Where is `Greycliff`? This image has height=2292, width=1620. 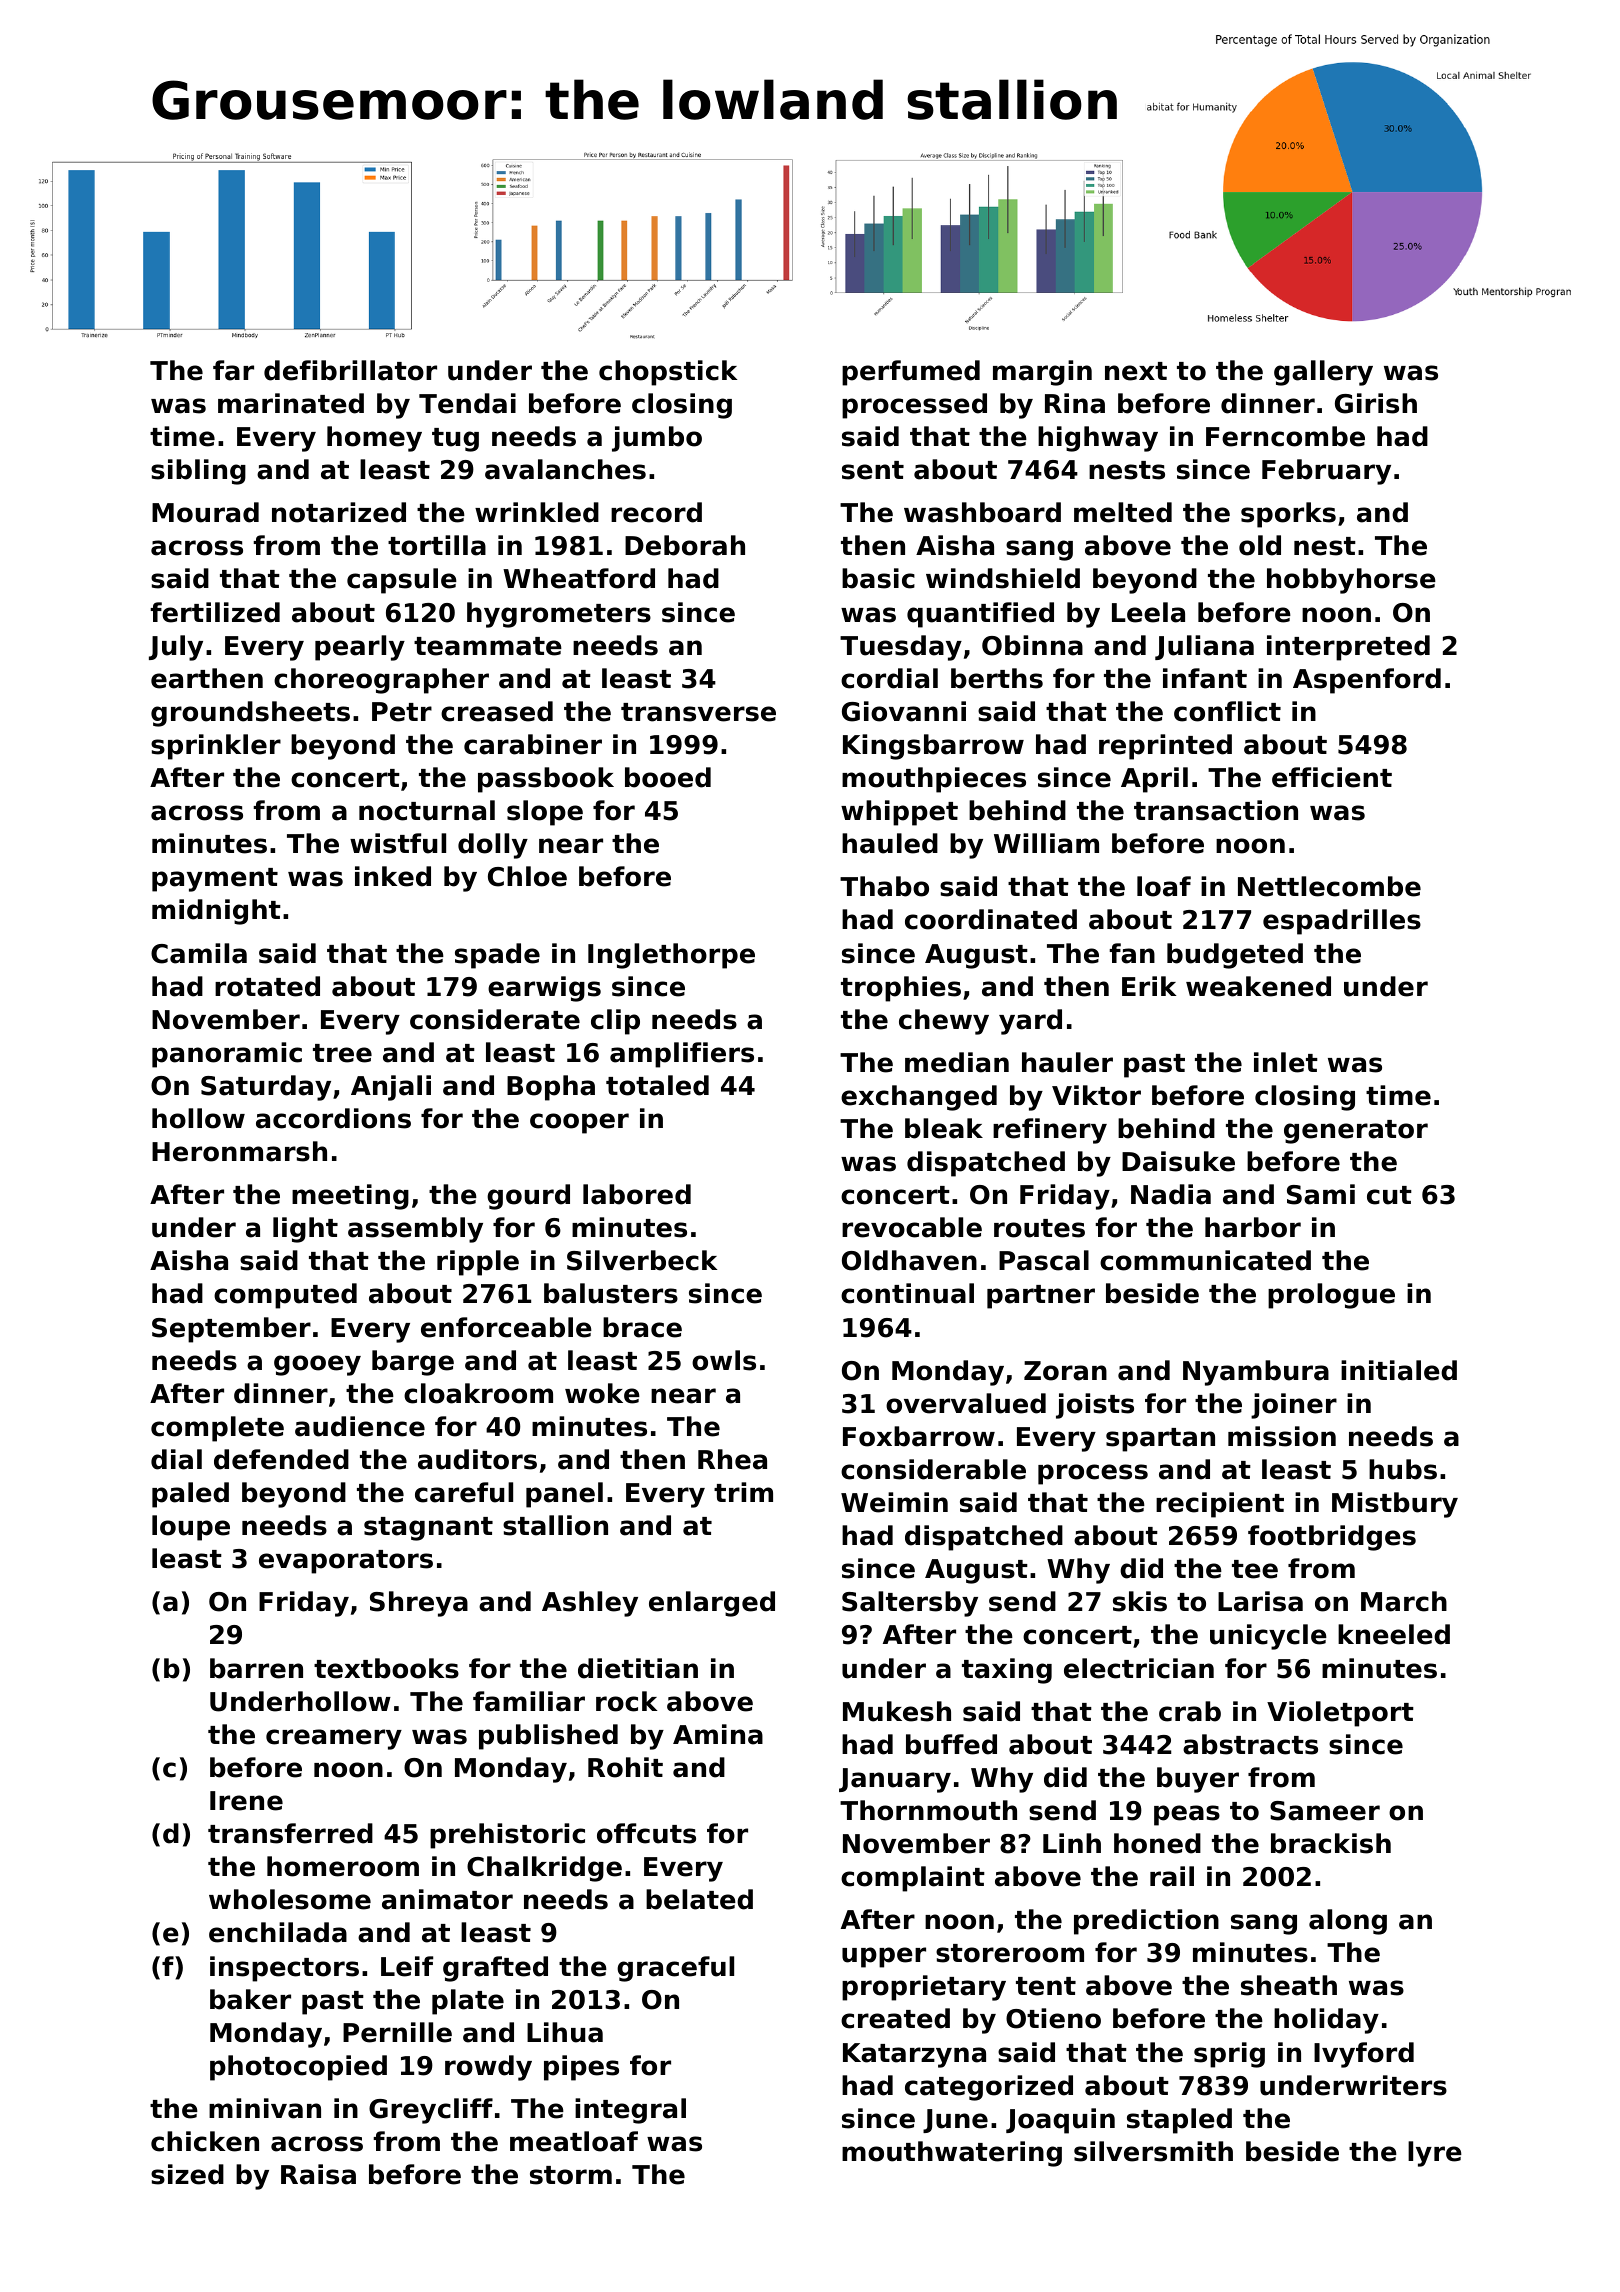
Greycliff is located at coordinates (431, 2111).
